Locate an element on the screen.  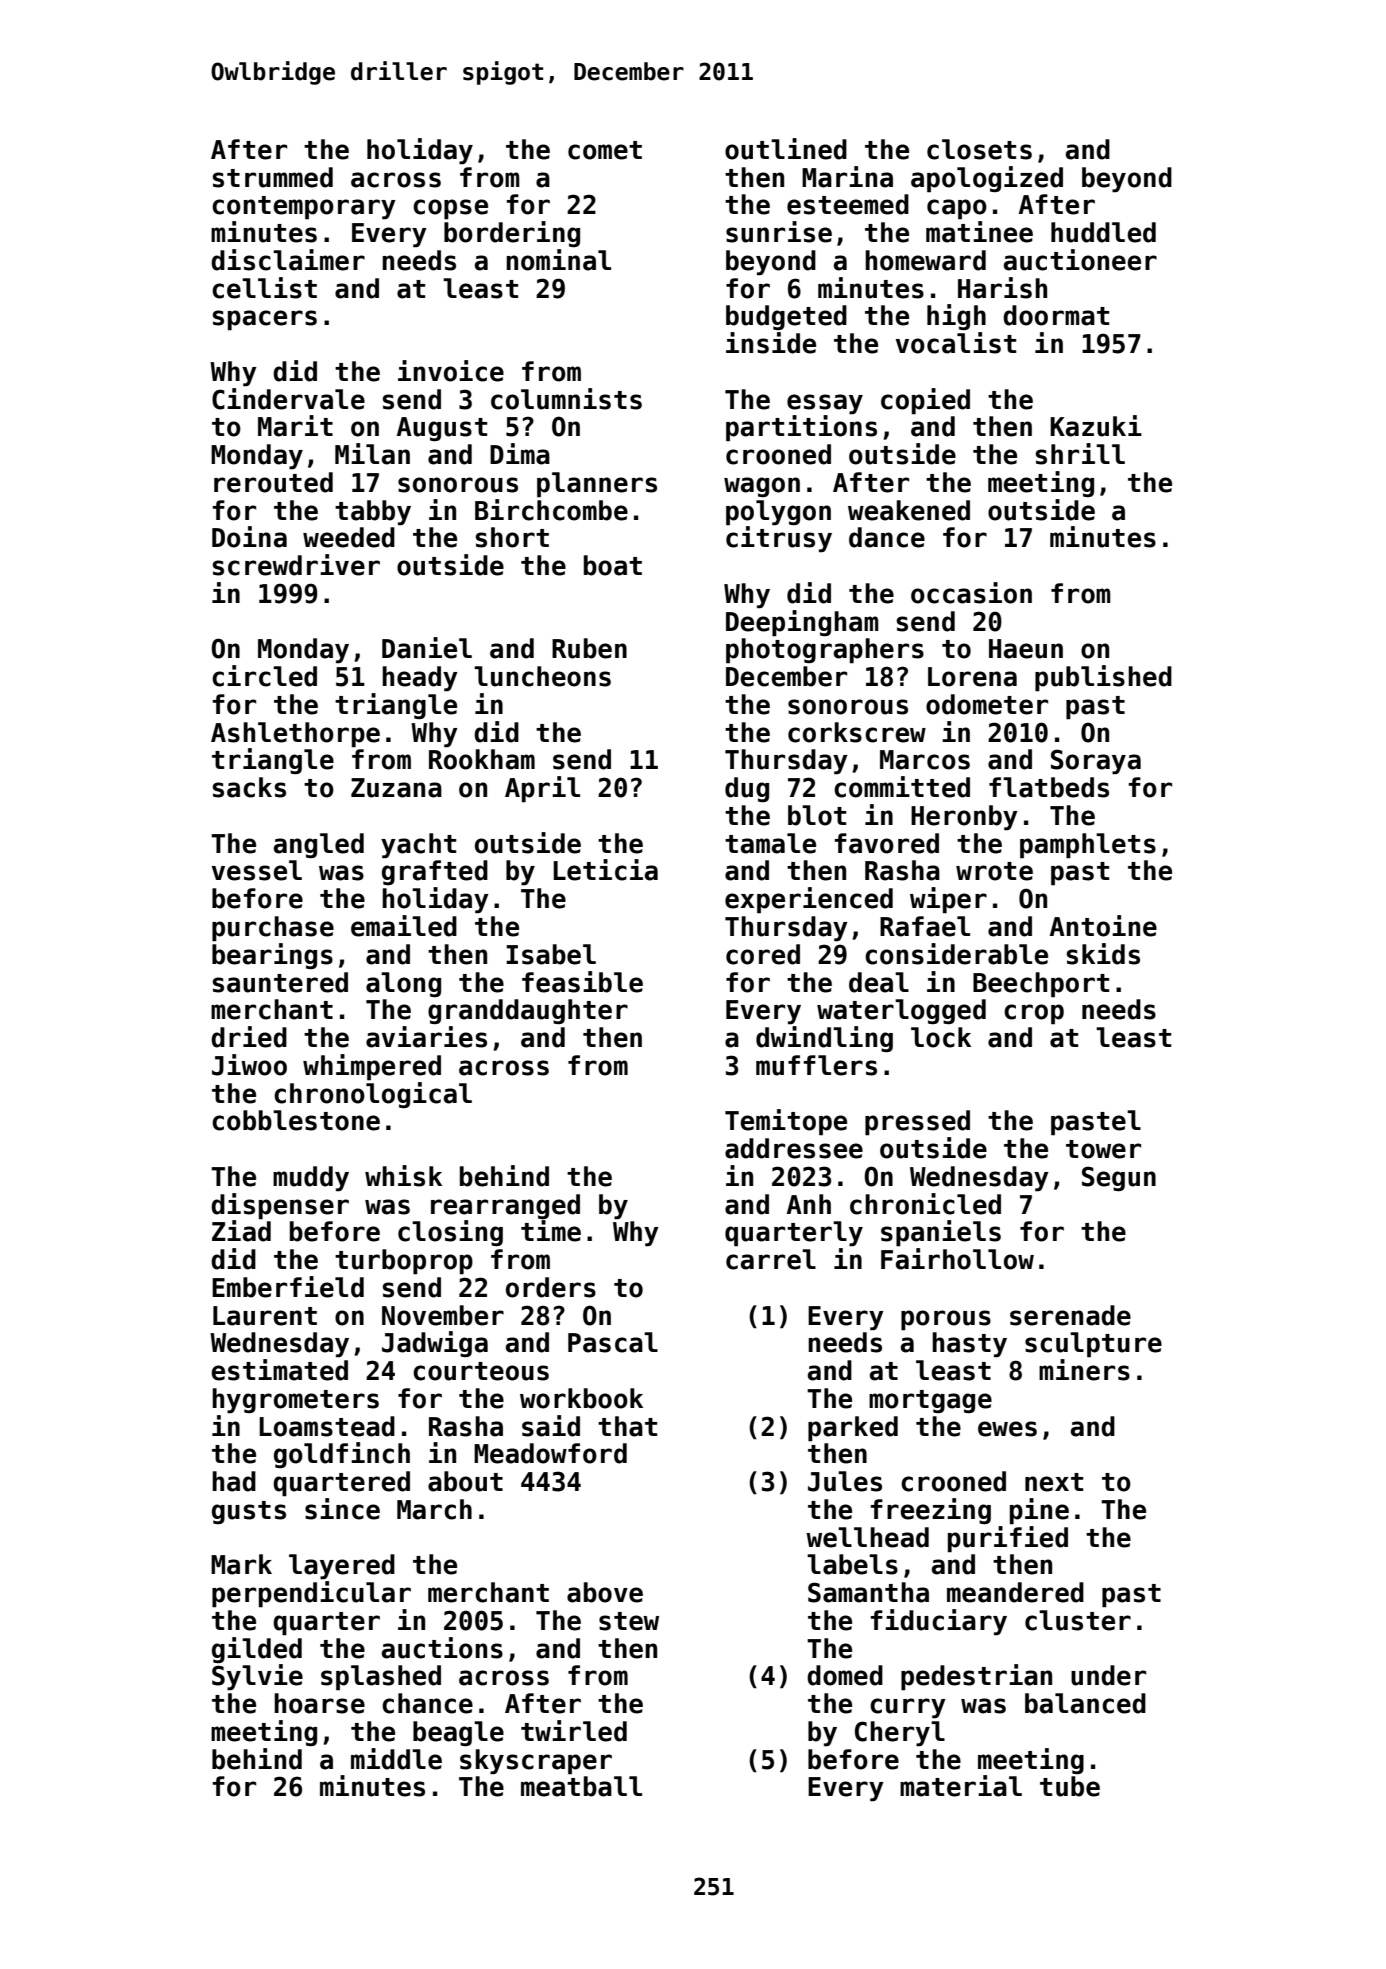
strummed is located at coordinates (272, 177).
